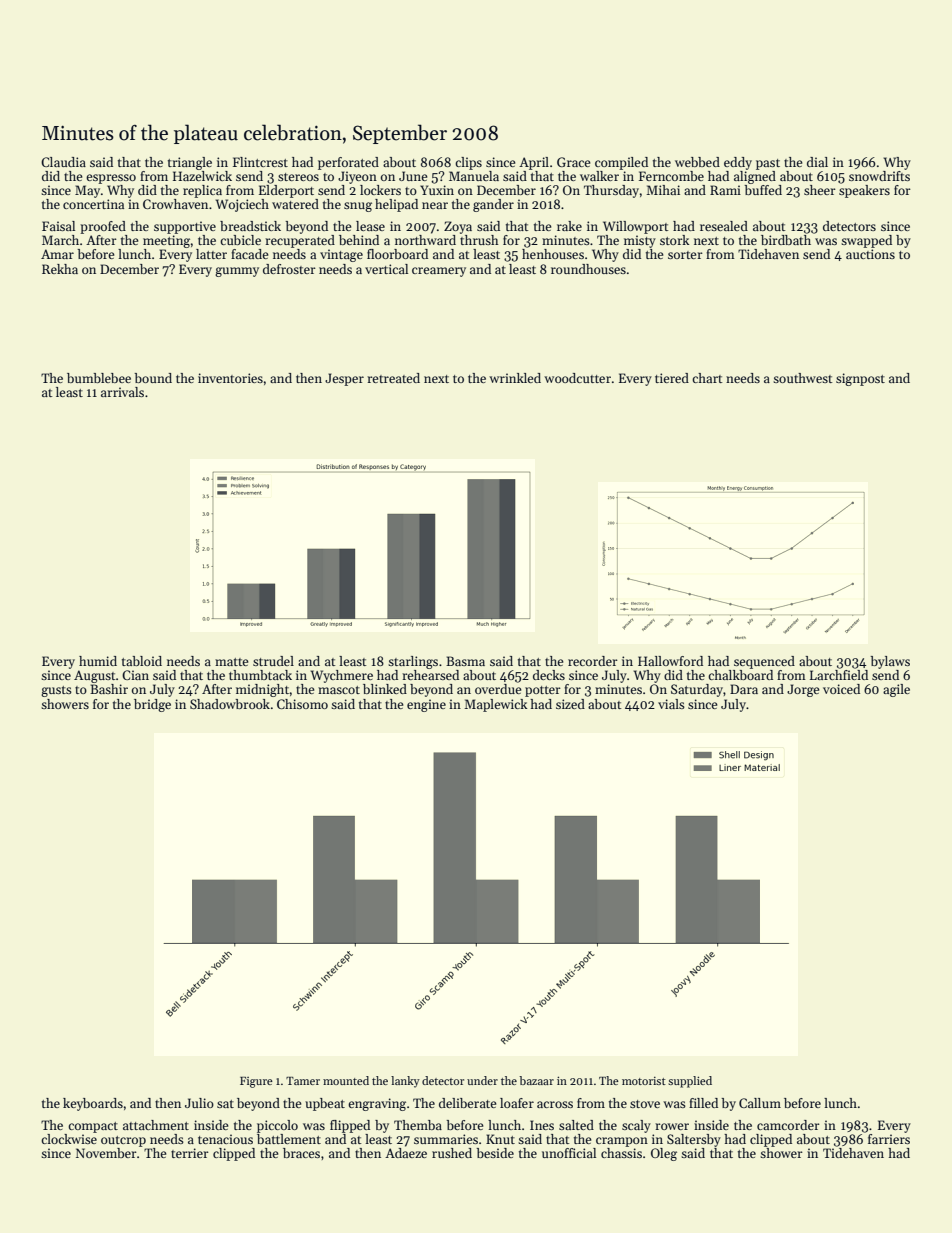 This image has height=1233, width=952. What do you see at coordinates (199, 1103) in the image?
I see `Julio` at bounding box center [199, 1103].
